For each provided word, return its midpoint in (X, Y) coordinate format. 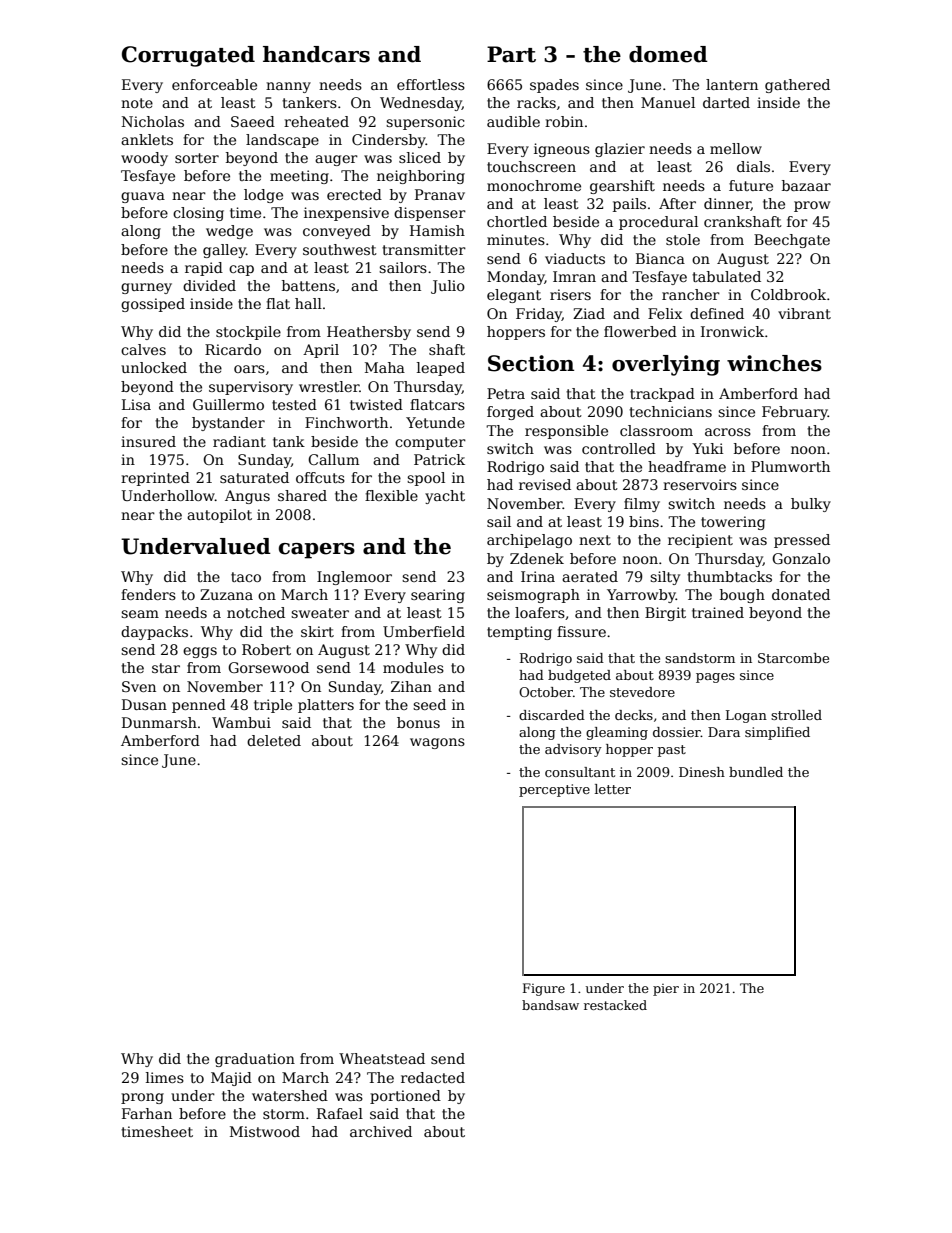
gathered (797, 86)
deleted (274, 740)
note (137, 103)
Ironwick (732, 331)
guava (143, 197)
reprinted (155, 479)
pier (666, 990)
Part (511, 54)
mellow (736, 148)
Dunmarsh (159, 722)
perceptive (554, 790)
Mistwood (265, 1131)
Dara (724, 732)
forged (510, 413)
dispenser (430, 214)
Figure (544, 989)
